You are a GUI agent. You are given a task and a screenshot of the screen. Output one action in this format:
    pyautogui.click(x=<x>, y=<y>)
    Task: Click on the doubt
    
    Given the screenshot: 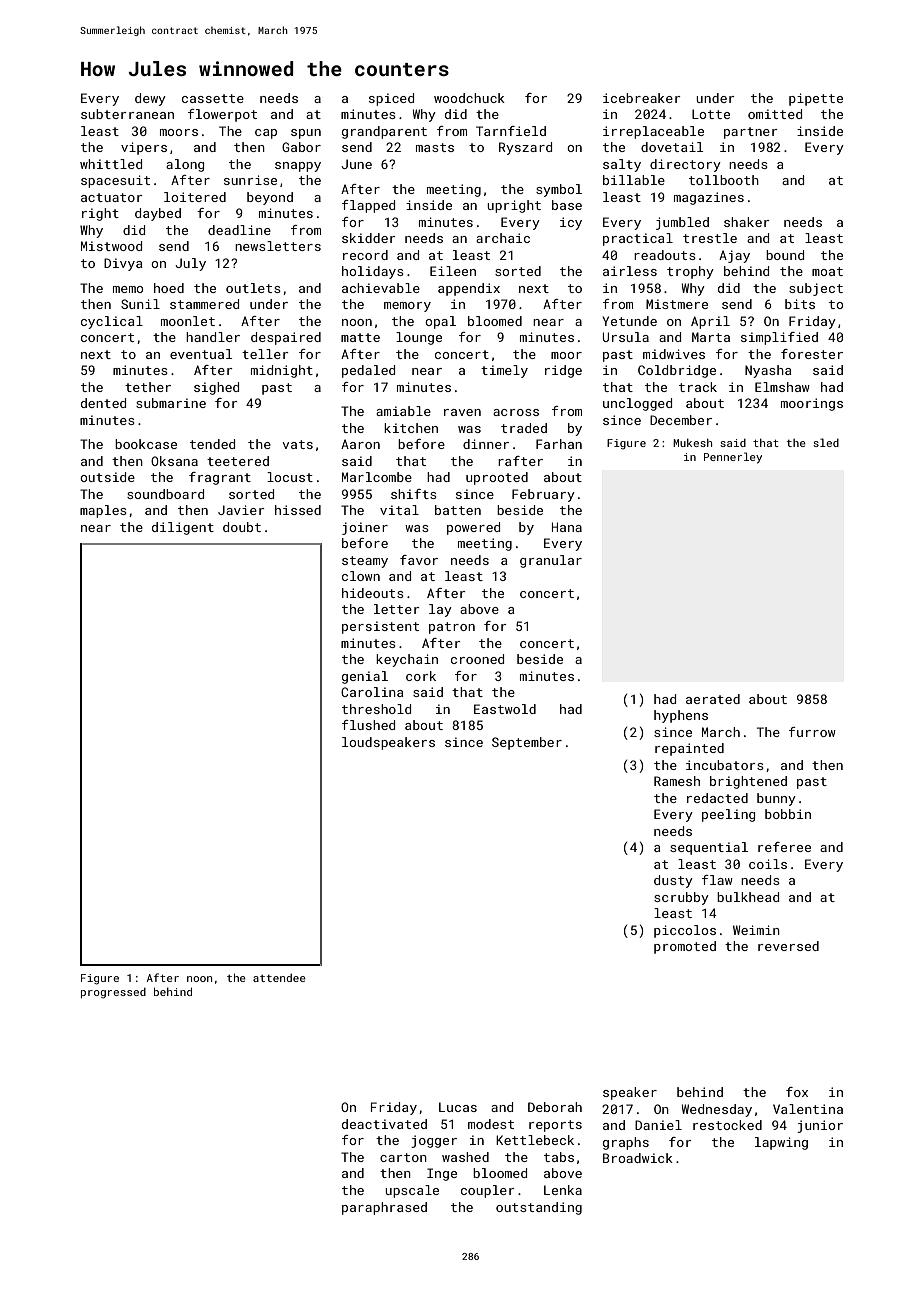 What is the action you would take?
    pyautogui.click(x=242, y=527)
